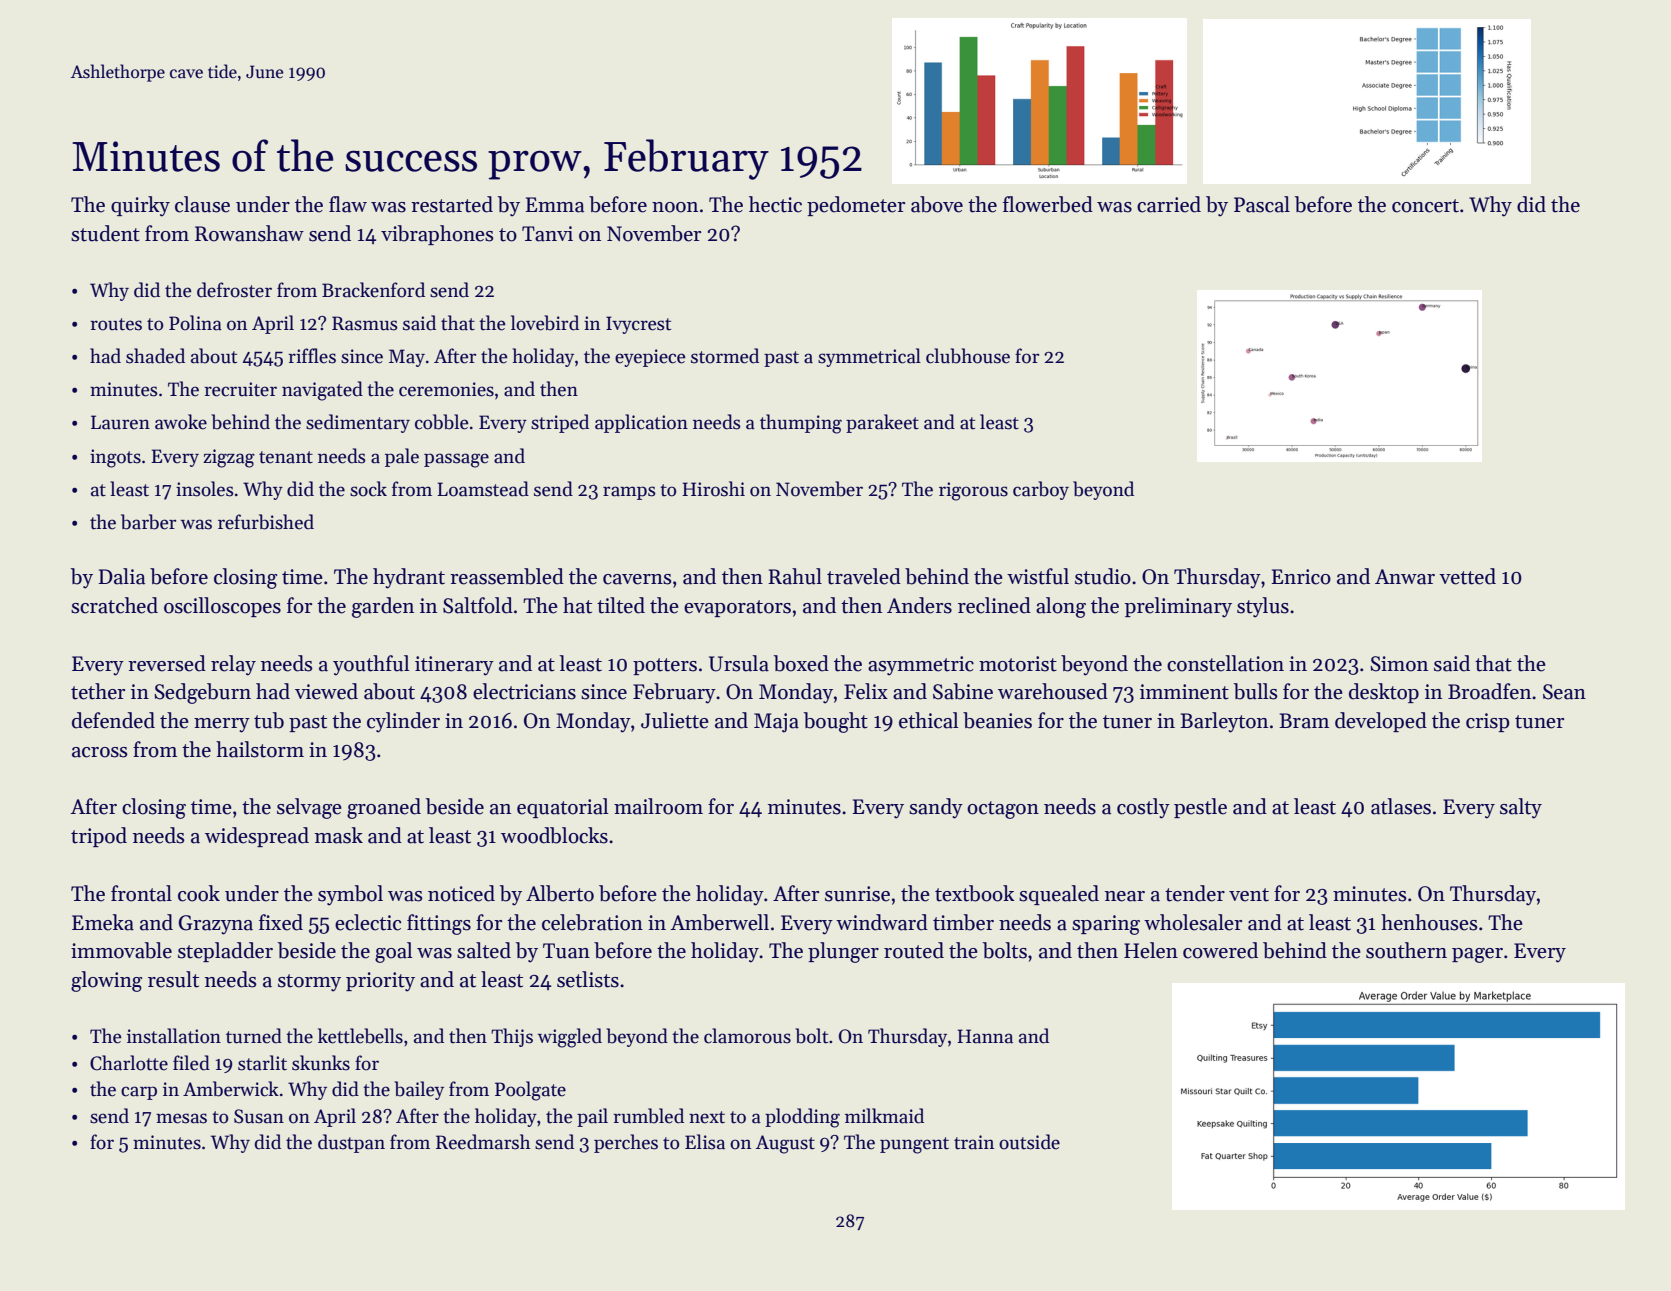 The image size is (1671, 1291). What do you see at coordinates (869, 357) in the screenshot?
I see `symmetrical` at bounding box center [869, 357].
